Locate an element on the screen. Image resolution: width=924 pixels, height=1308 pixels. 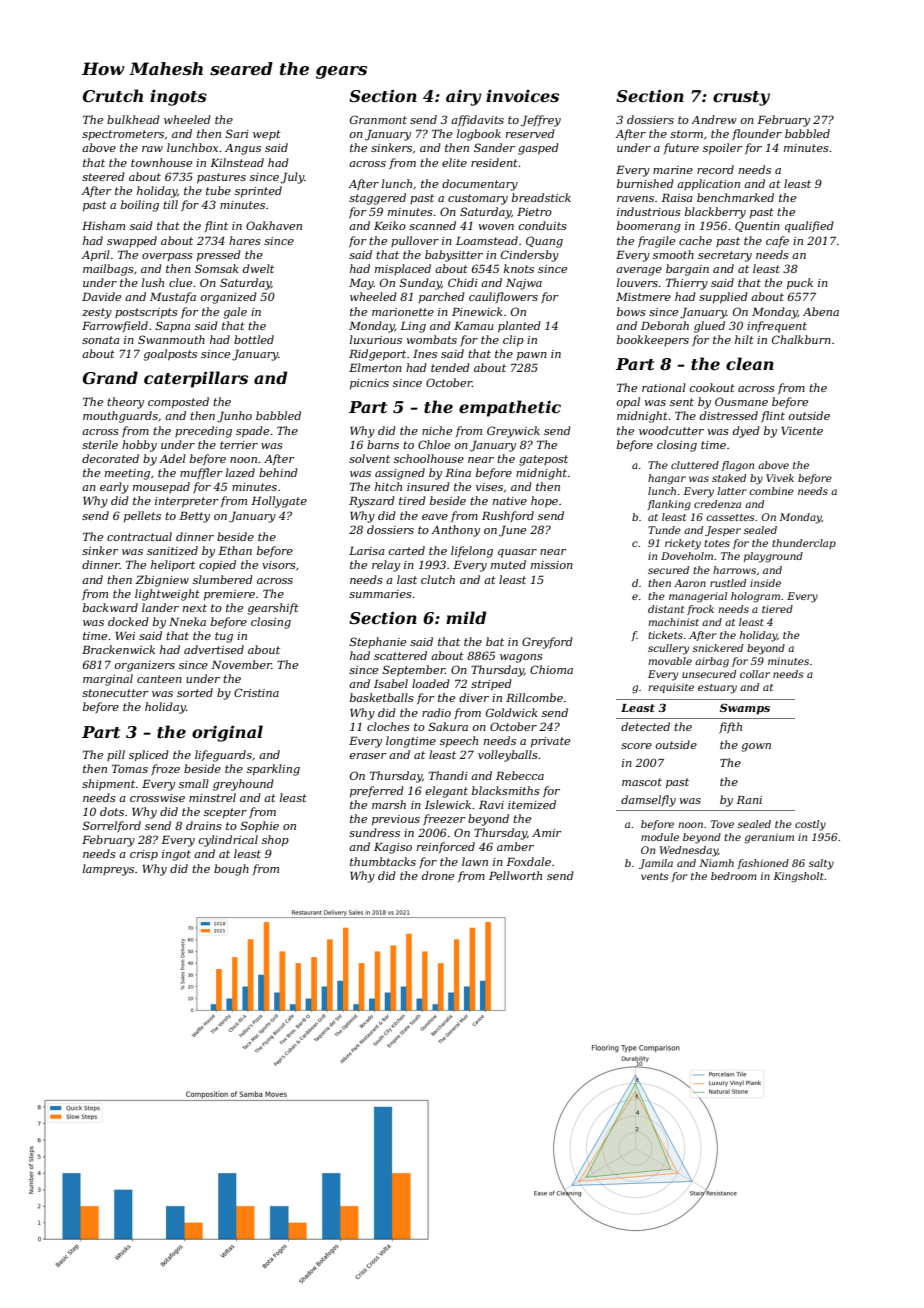
bough is located at coordinates (231, 870).
